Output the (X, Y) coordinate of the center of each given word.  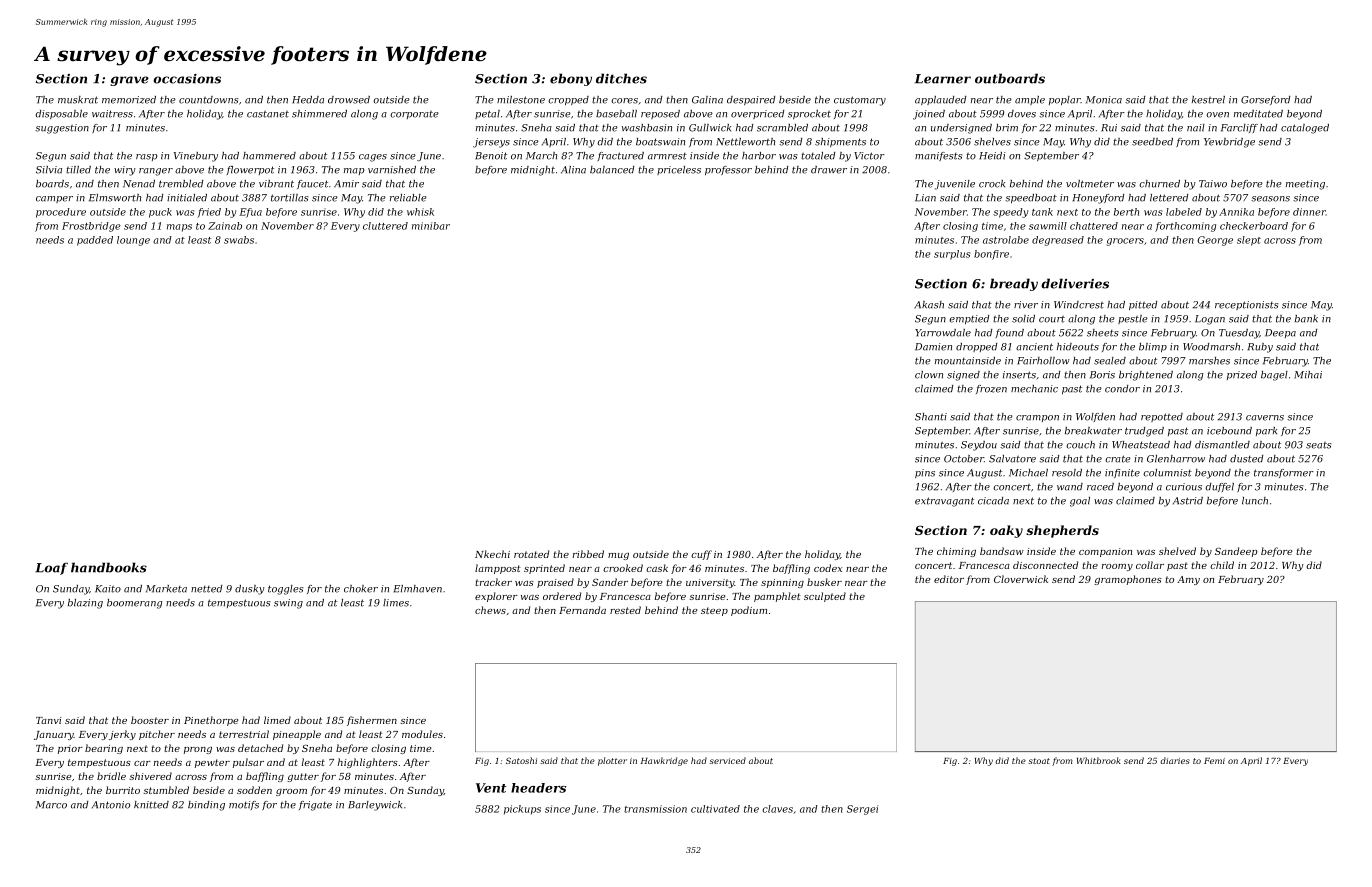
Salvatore (1012, 459)
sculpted (825, 597)
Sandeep (1236, 552)
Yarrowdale (943, 333)
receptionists (1247, 305)
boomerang (134, 604)
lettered (1169, 198)
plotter (612, 761)
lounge (133, 241)
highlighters (368, 763)
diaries (1175, 760)
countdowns (209, 100)
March (541, 156)
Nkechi (492, 554)
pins (925, 473)
